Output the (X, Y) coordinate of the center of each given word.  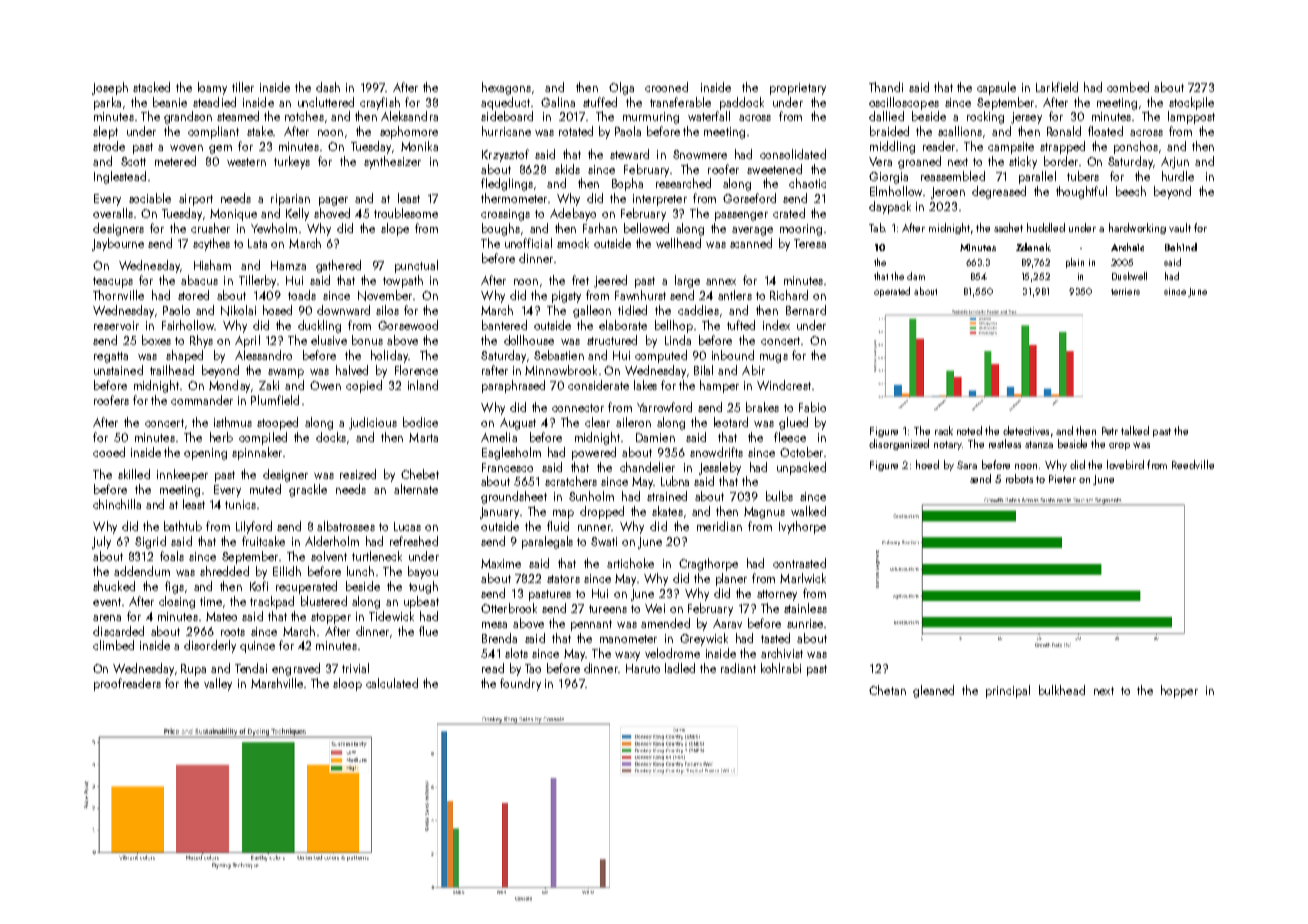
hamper (719, 386)
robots (1019, 478)
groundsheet (514, 497)
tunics (240, 504)
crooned (666, 87)
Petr (1110, 431)
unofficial (528, 243)
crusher (210, 228)
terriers (1125, 291)
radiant (738, 668)
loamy (212, 88)
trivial (355, 668)
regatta (111, 357)
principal (1008, 691)
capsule (996, 88)
